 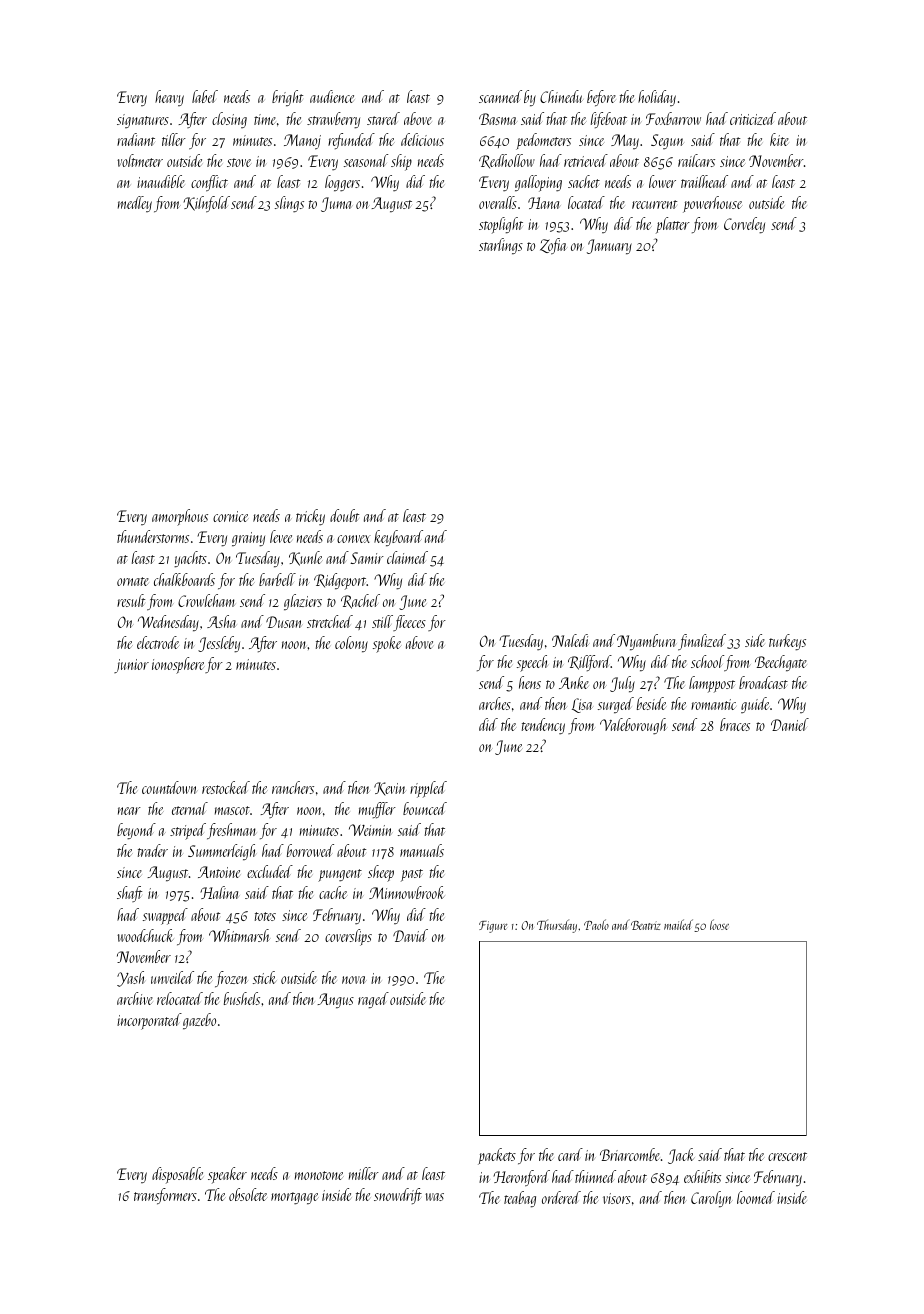 I want to click on medley, so click(x=135, y=204).
